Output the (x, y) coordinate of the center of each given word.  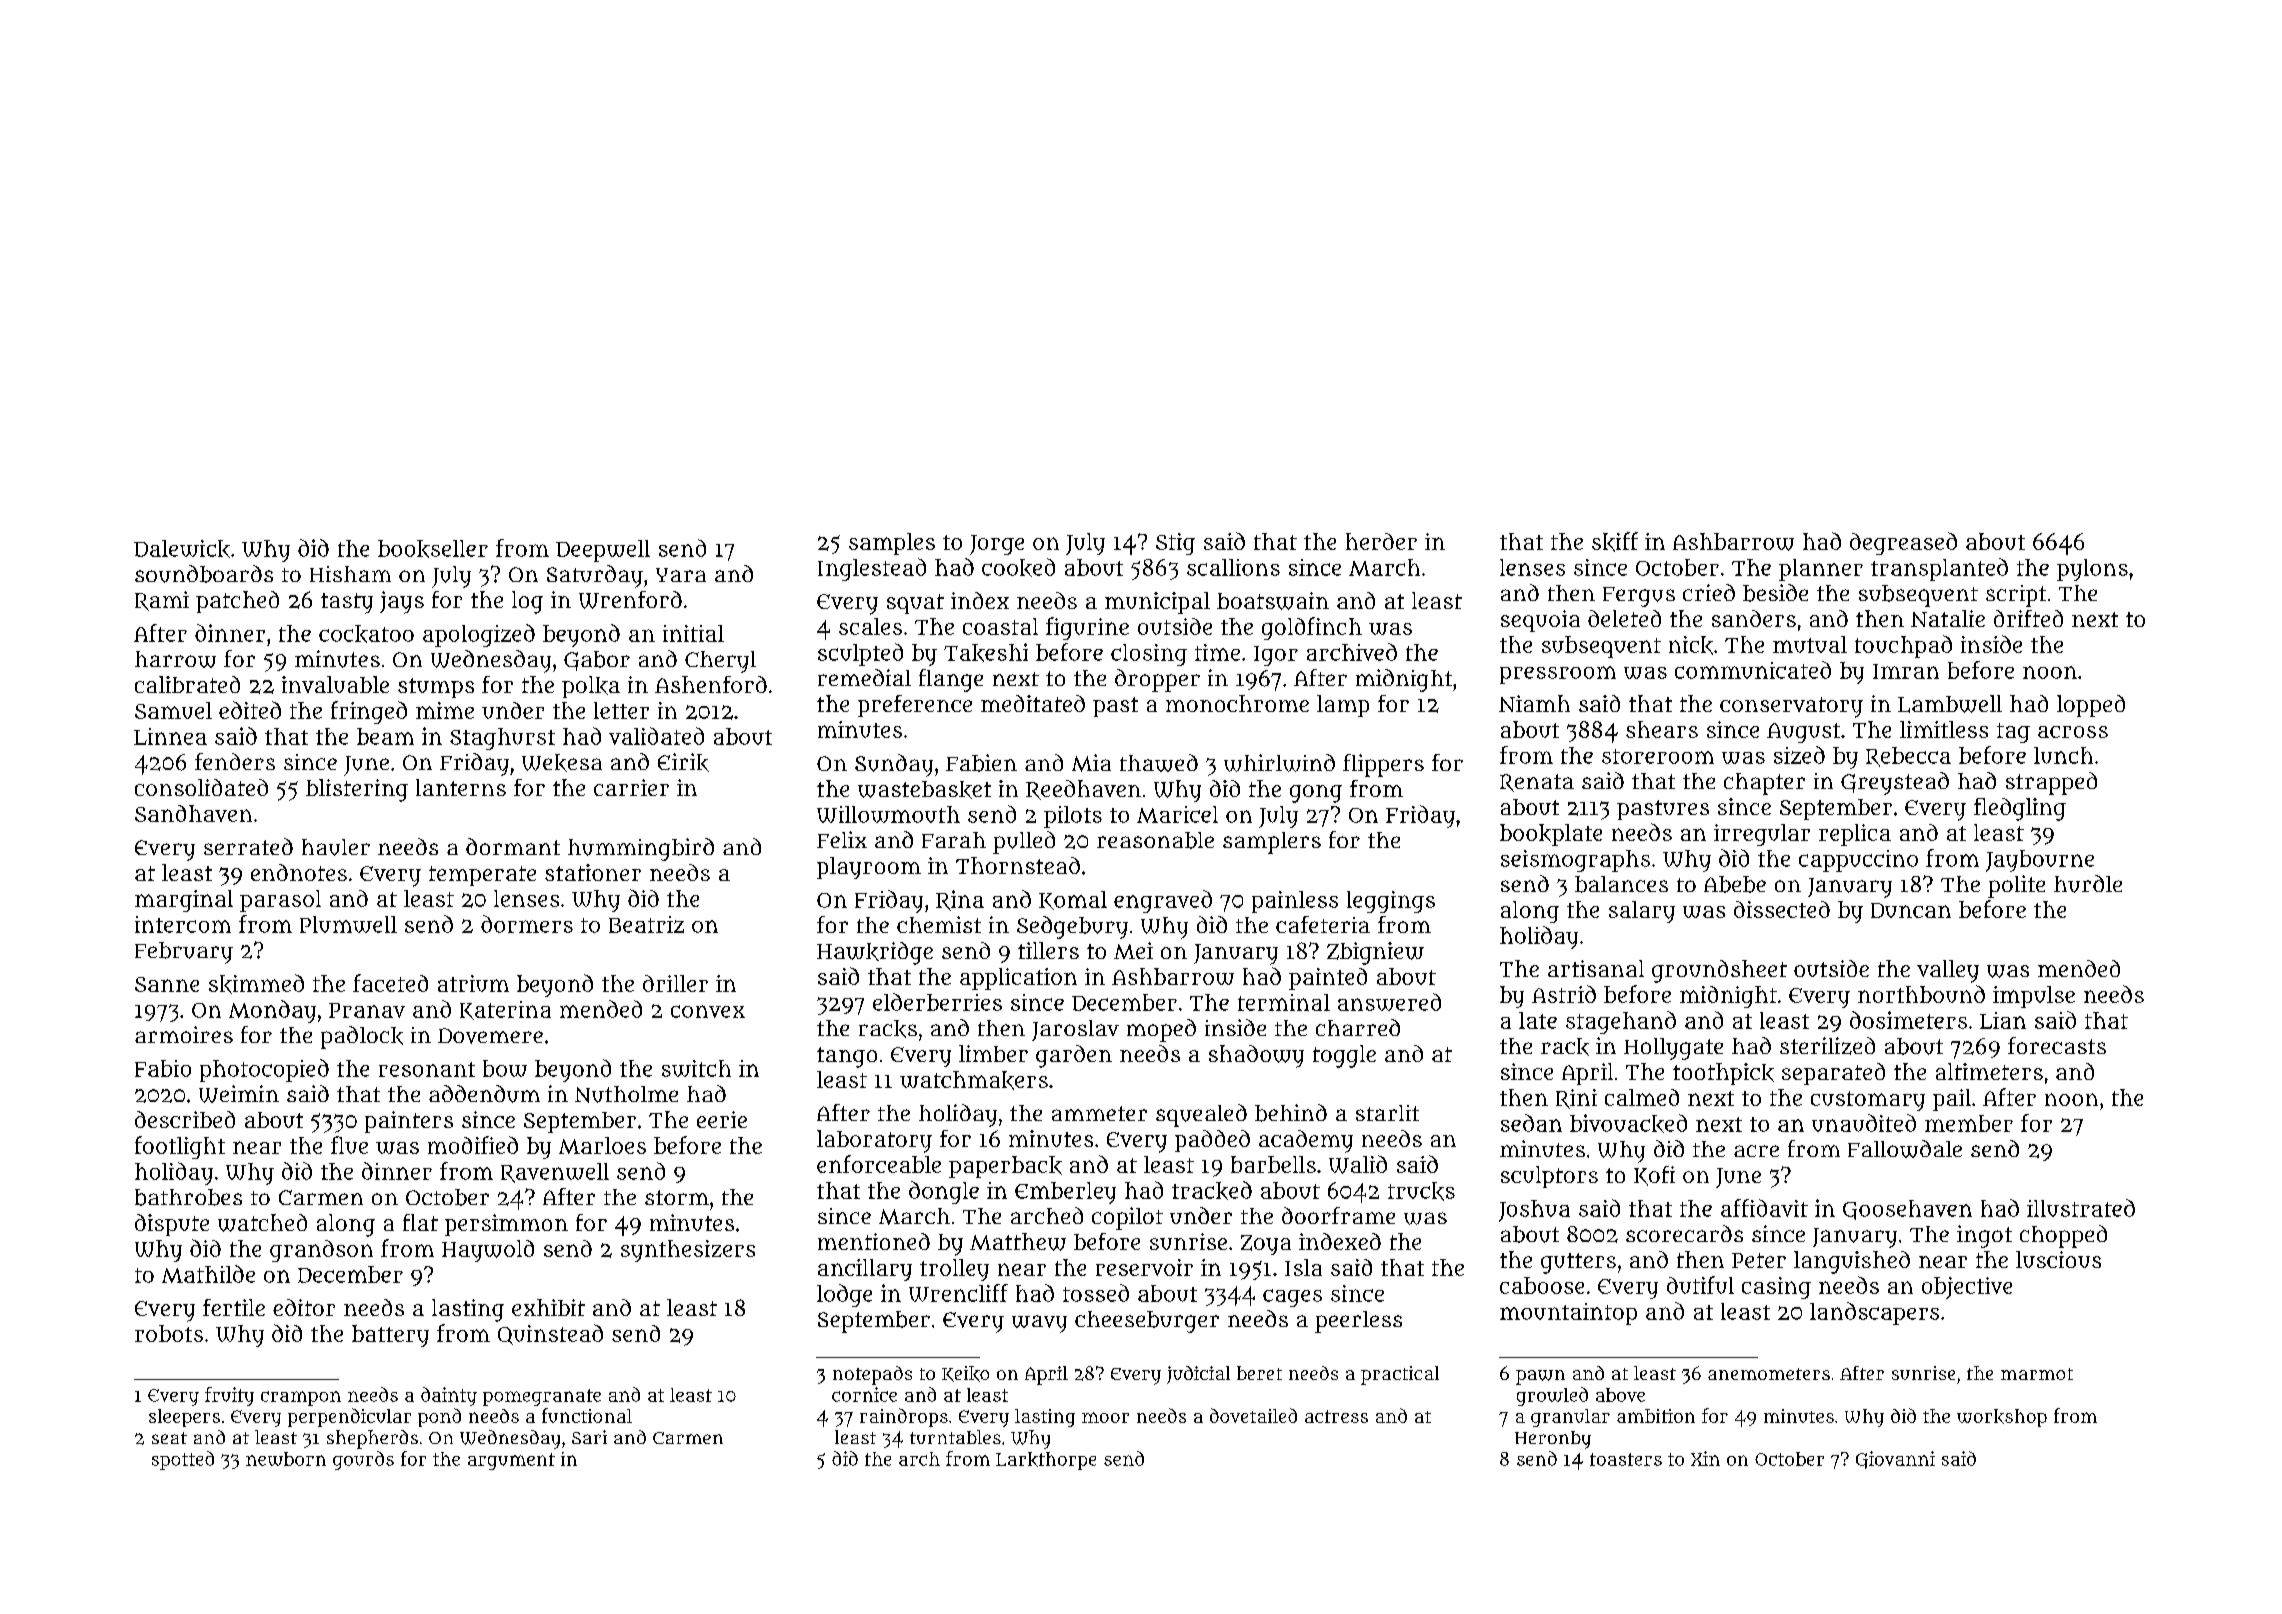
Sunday (894, 765)
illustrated (2081, 1208)
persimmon (506, 1225)
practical (1400, 1375)
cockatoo (366, 634)
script (2016, 596)
